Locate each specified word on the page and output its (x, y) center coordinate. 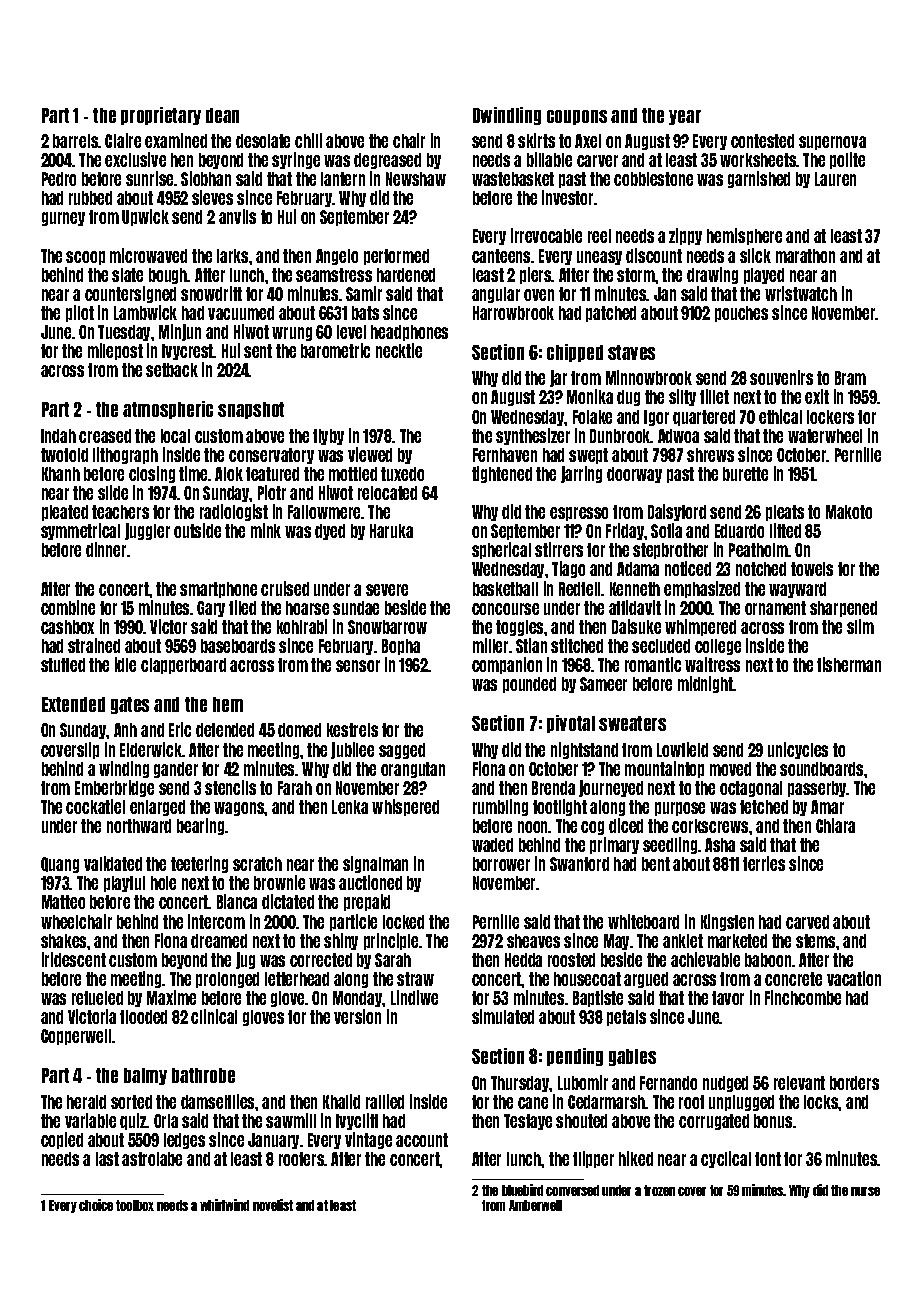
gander (176, 770)
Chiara (835, 825)
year (685, 117)
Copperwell (76, 1037)
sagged (402, 751)
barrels (76, 141)
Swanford (579, 864)
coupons (577, 117)
